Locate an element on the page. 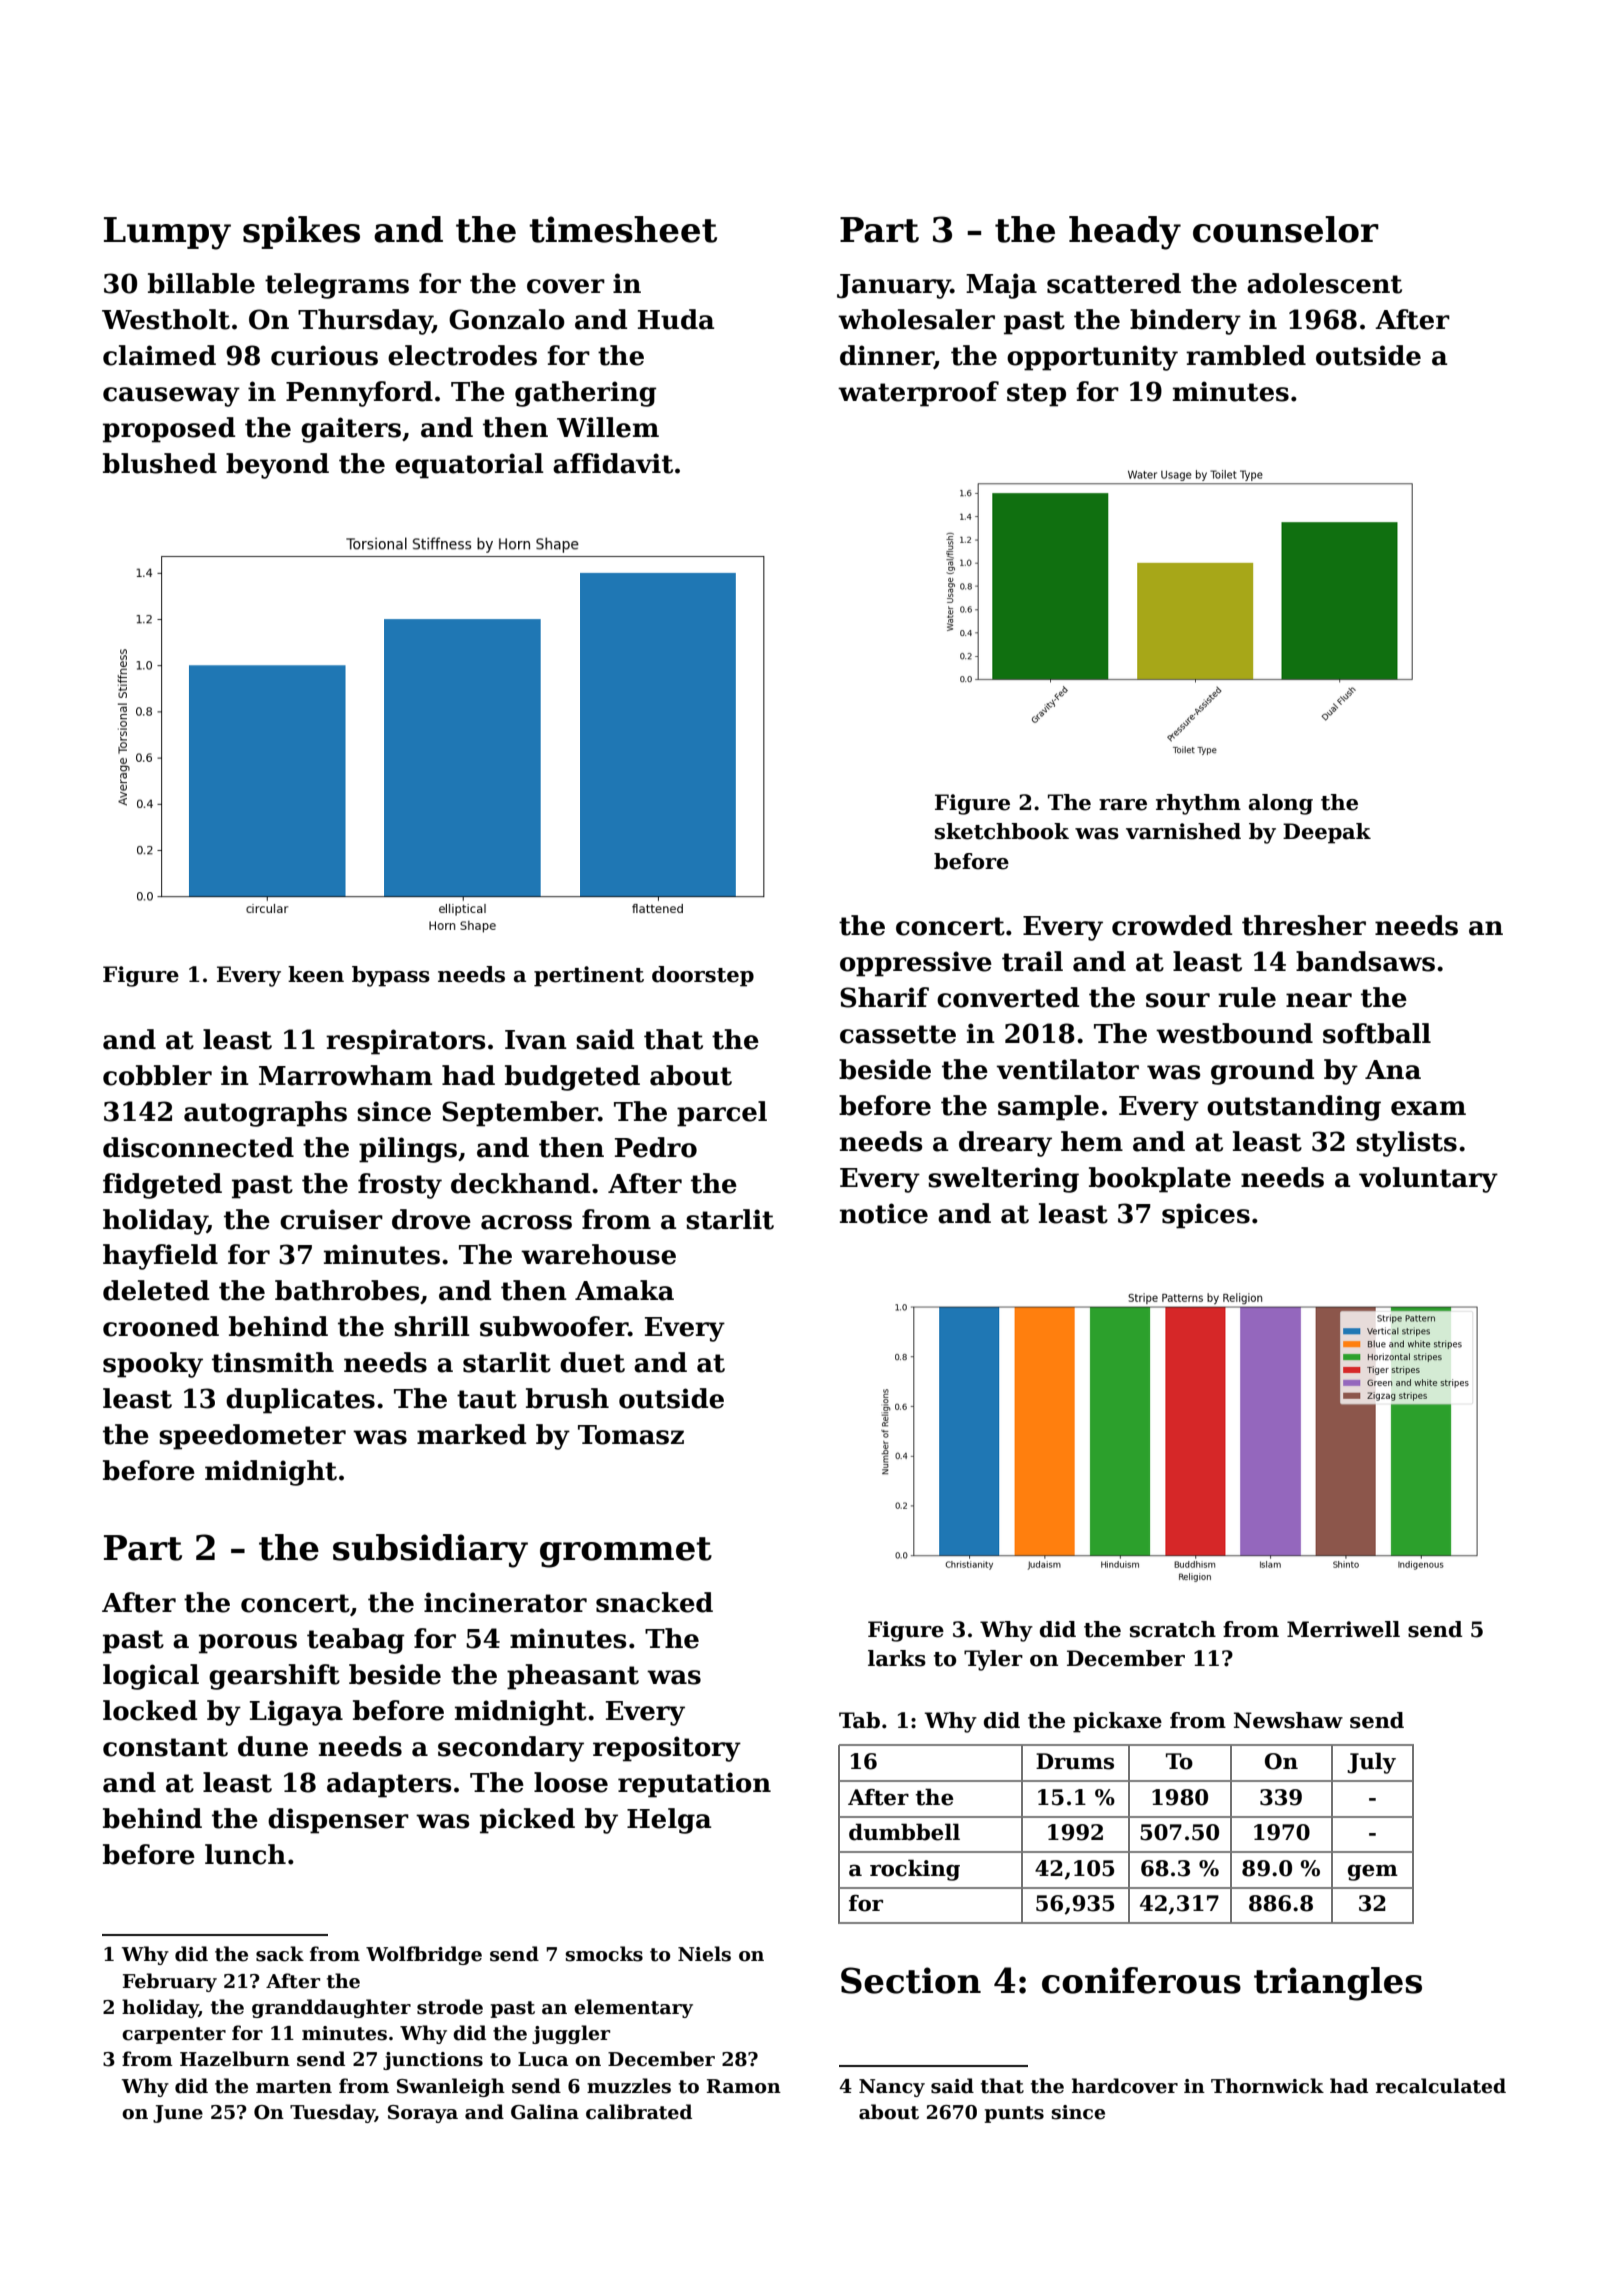 The height and width of the document is (2292, 1620). Amaka is located at coordinates (624, 1290).
